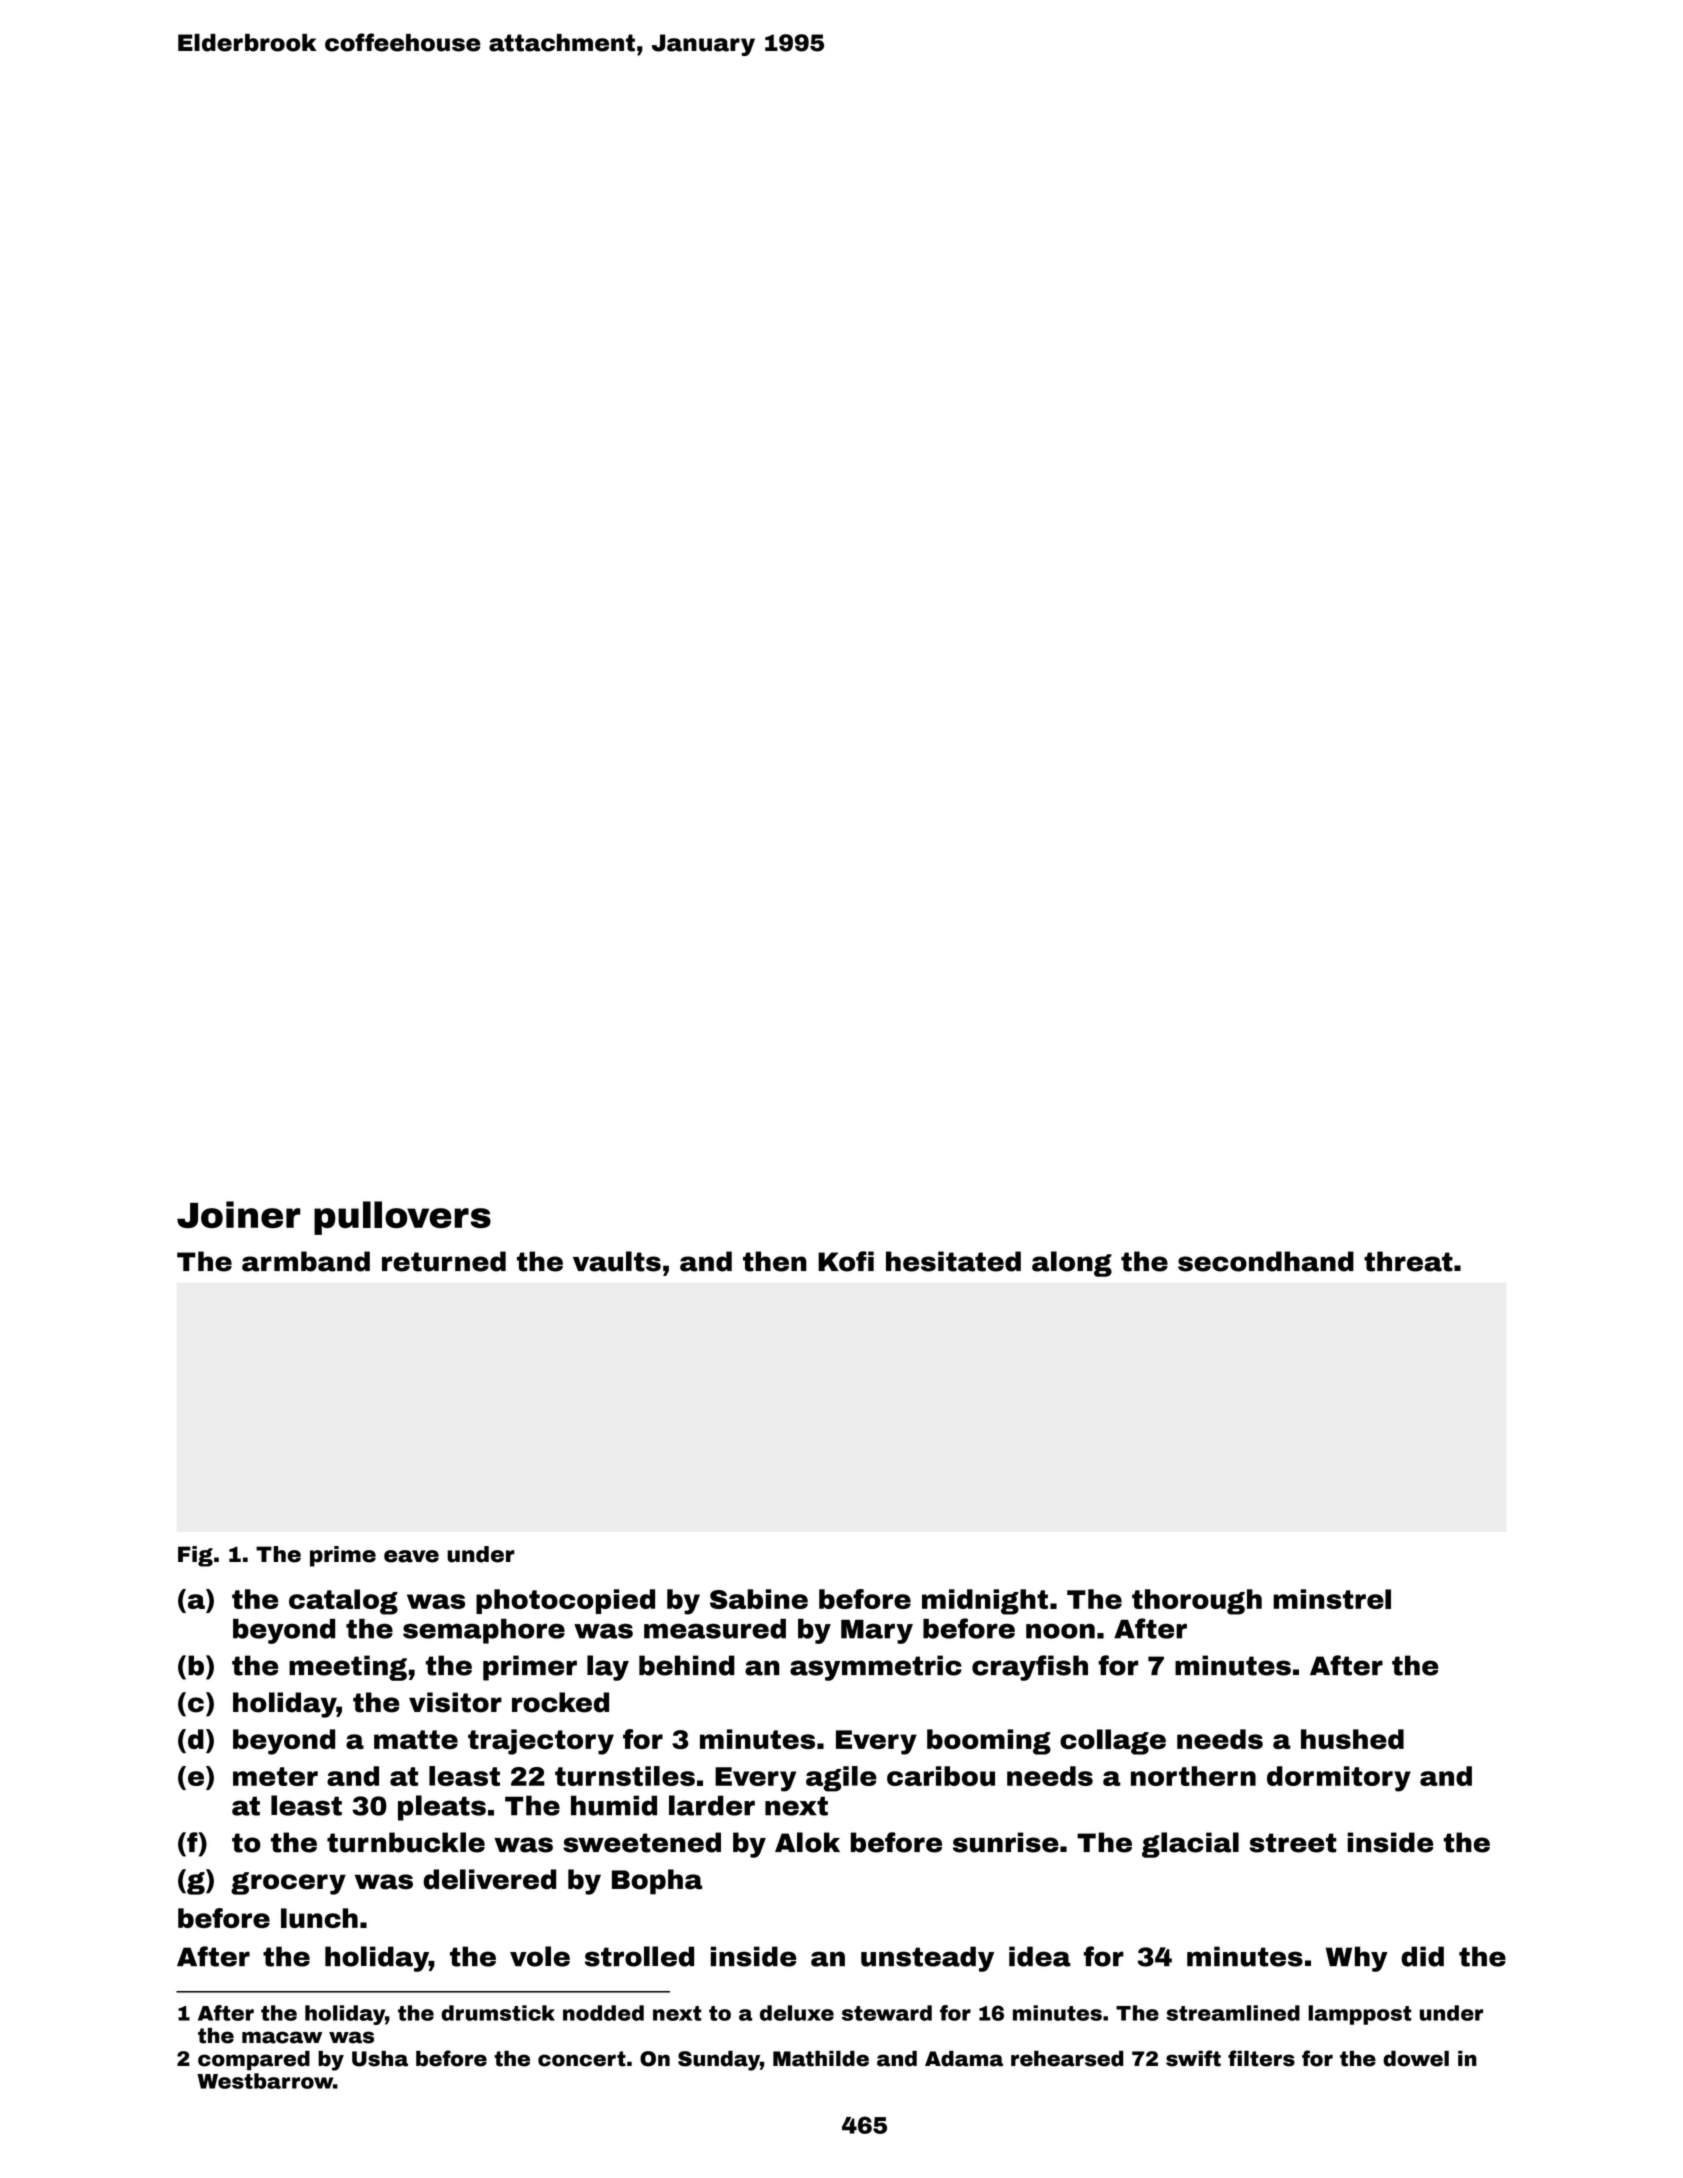 The image size is (1683, 2178). I want to click on pleats, so click(442, 1808).
